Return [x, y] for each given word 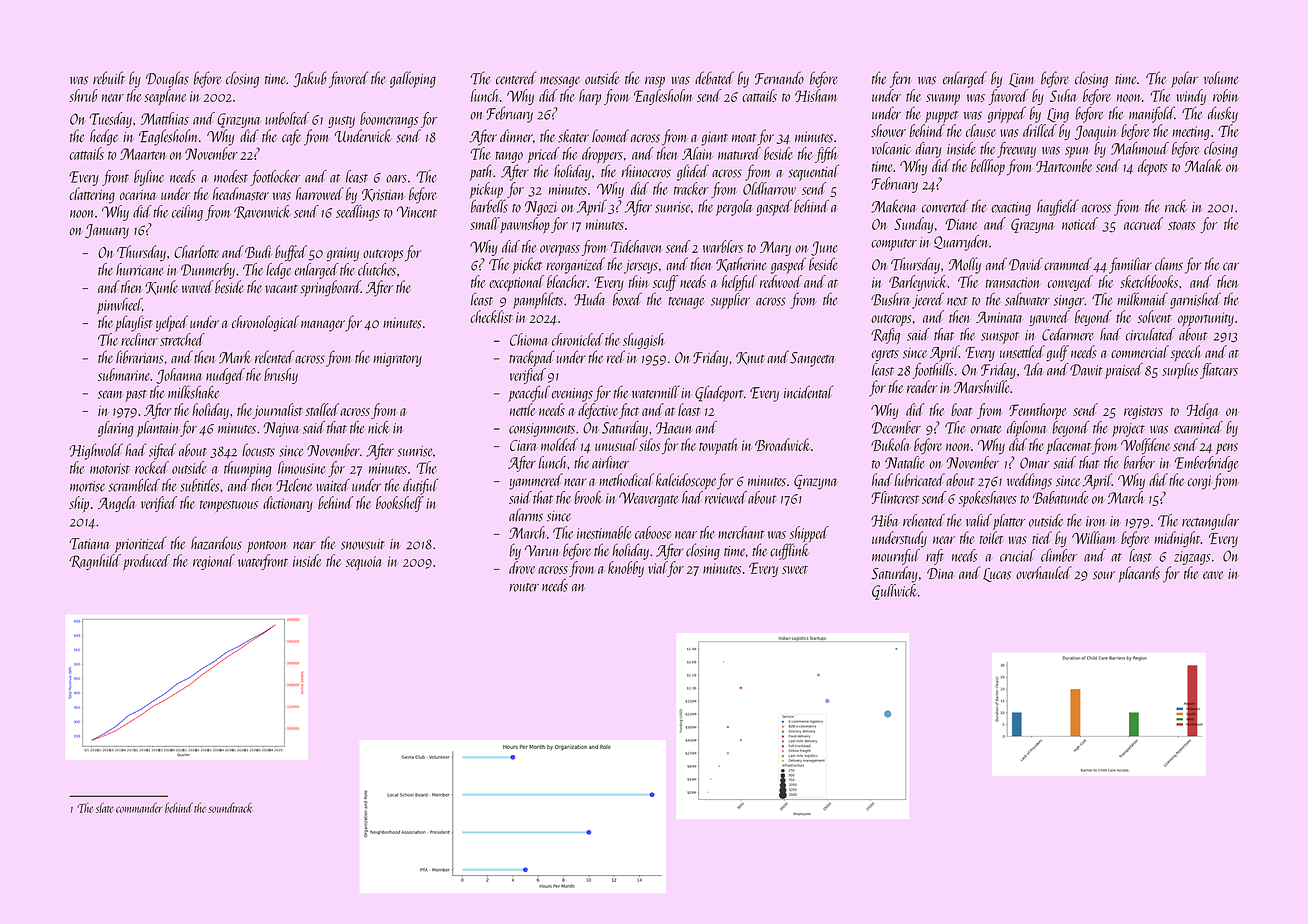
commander [139, 807]
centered [516, 78]
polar [1184, 79]
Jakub [310, 79]
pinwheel [119, 306]
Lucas [997, 575]
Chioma [529, 339]
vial [658, 569]
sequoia [363, 563]
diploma [1026, 429]
